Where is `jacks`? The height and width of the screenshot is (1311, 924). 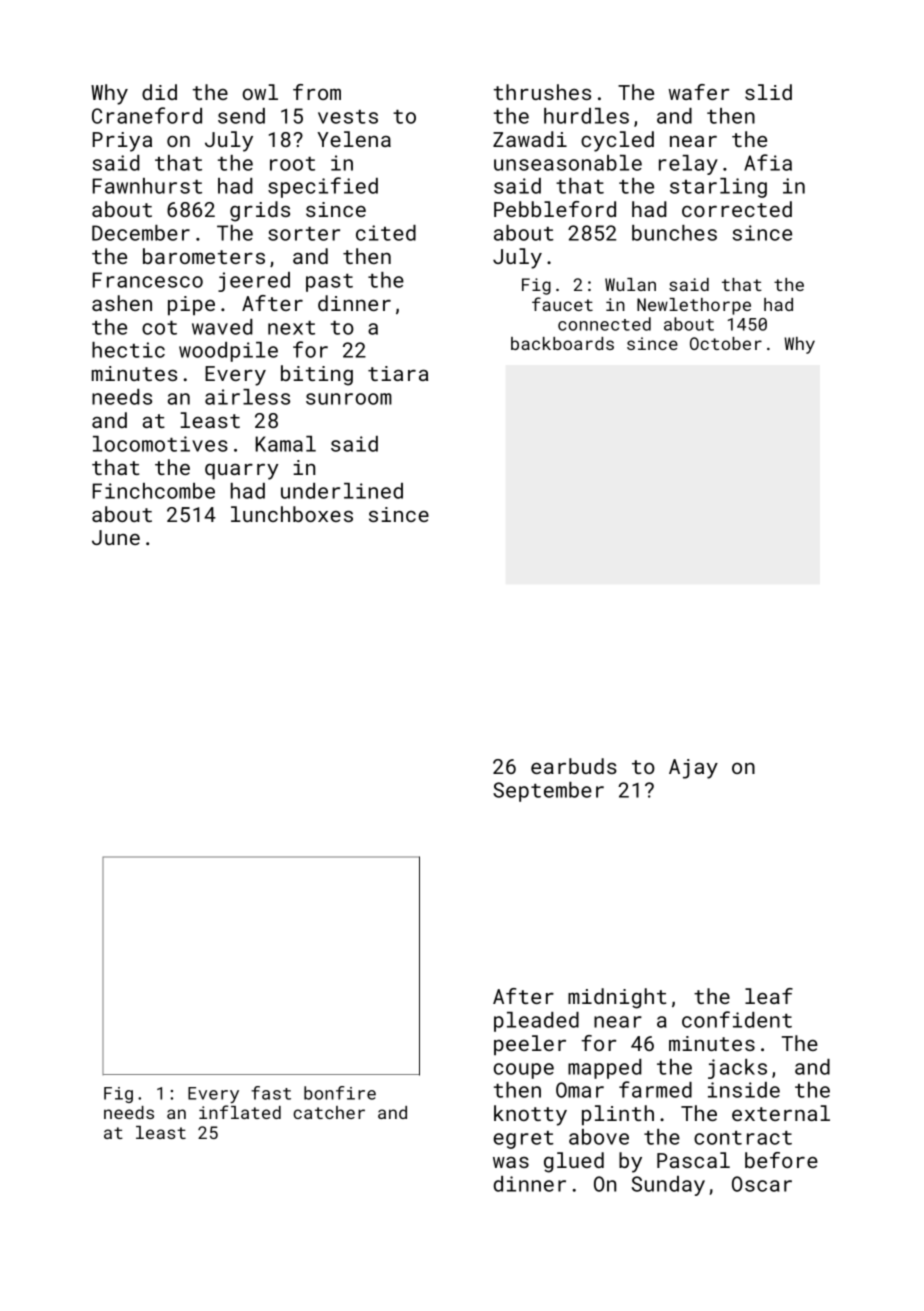
jacks is located at coordinates (737, 1069).
